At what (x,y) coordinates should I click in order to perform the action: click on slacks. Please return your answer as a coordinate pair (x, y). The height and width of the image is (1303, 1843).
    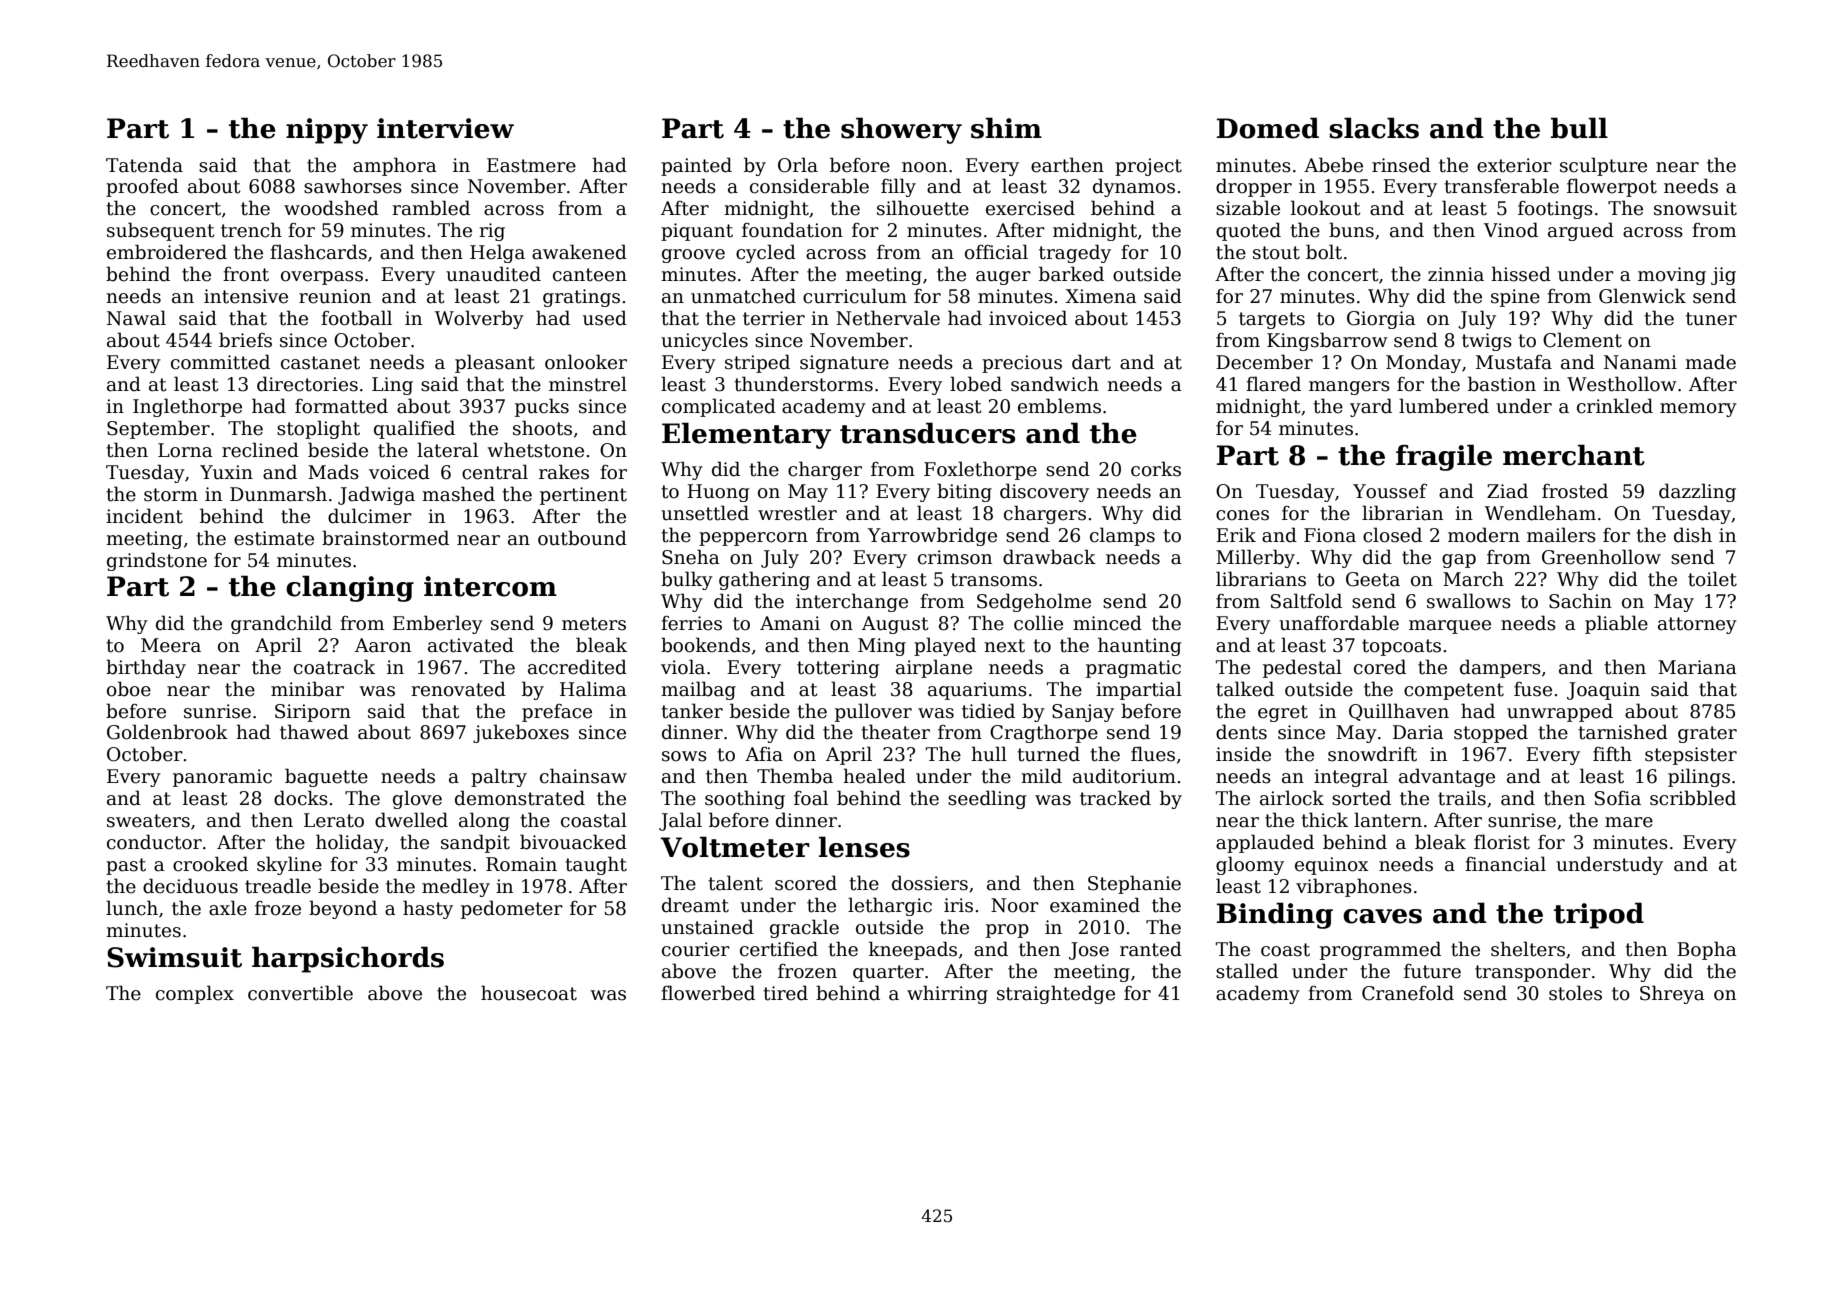
    Looking at the image, I should click on (1374, 128).
